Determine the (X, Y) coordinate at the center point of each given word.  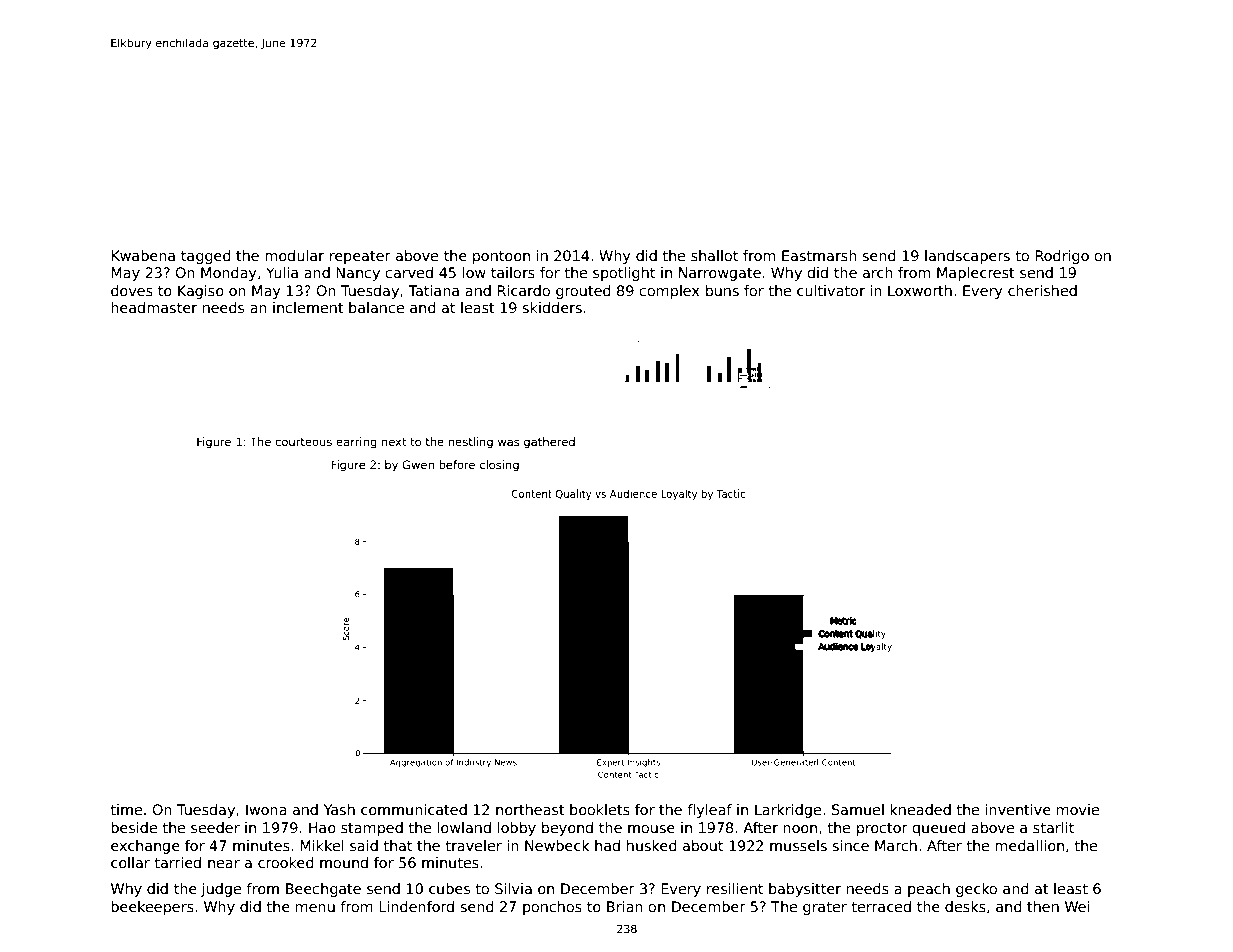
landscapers (967, 257)
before (457, 464)
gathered (549, 443)
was (508, 442)
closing (499, 466)
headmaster (154, 307)
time (126, 809)
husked (652, 845)
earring (356, 443)
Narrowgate (720, 274)
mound (344, 862)
